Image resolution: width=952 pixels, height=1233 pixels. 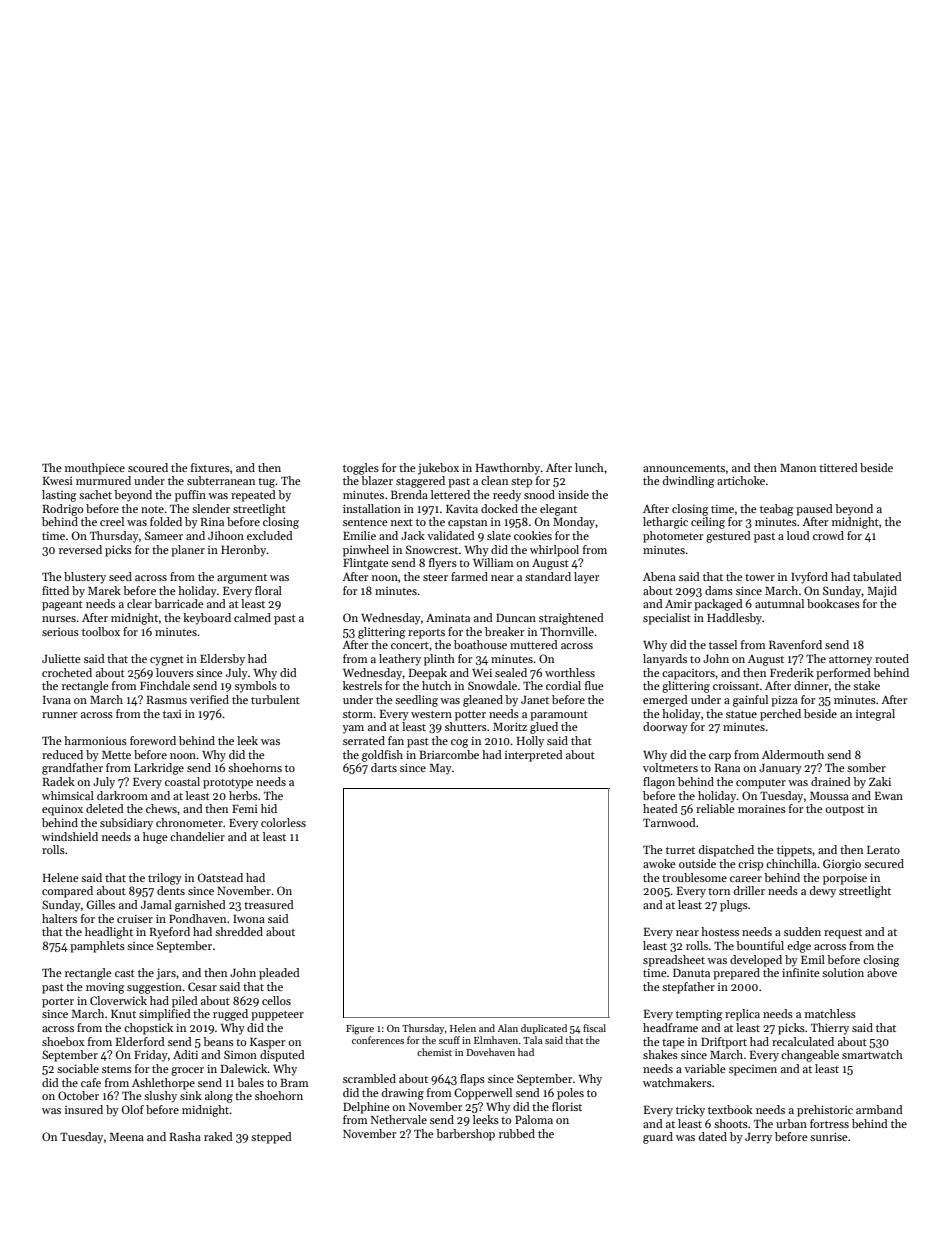 I want to click on toggles, so click(x=361, y=469).
